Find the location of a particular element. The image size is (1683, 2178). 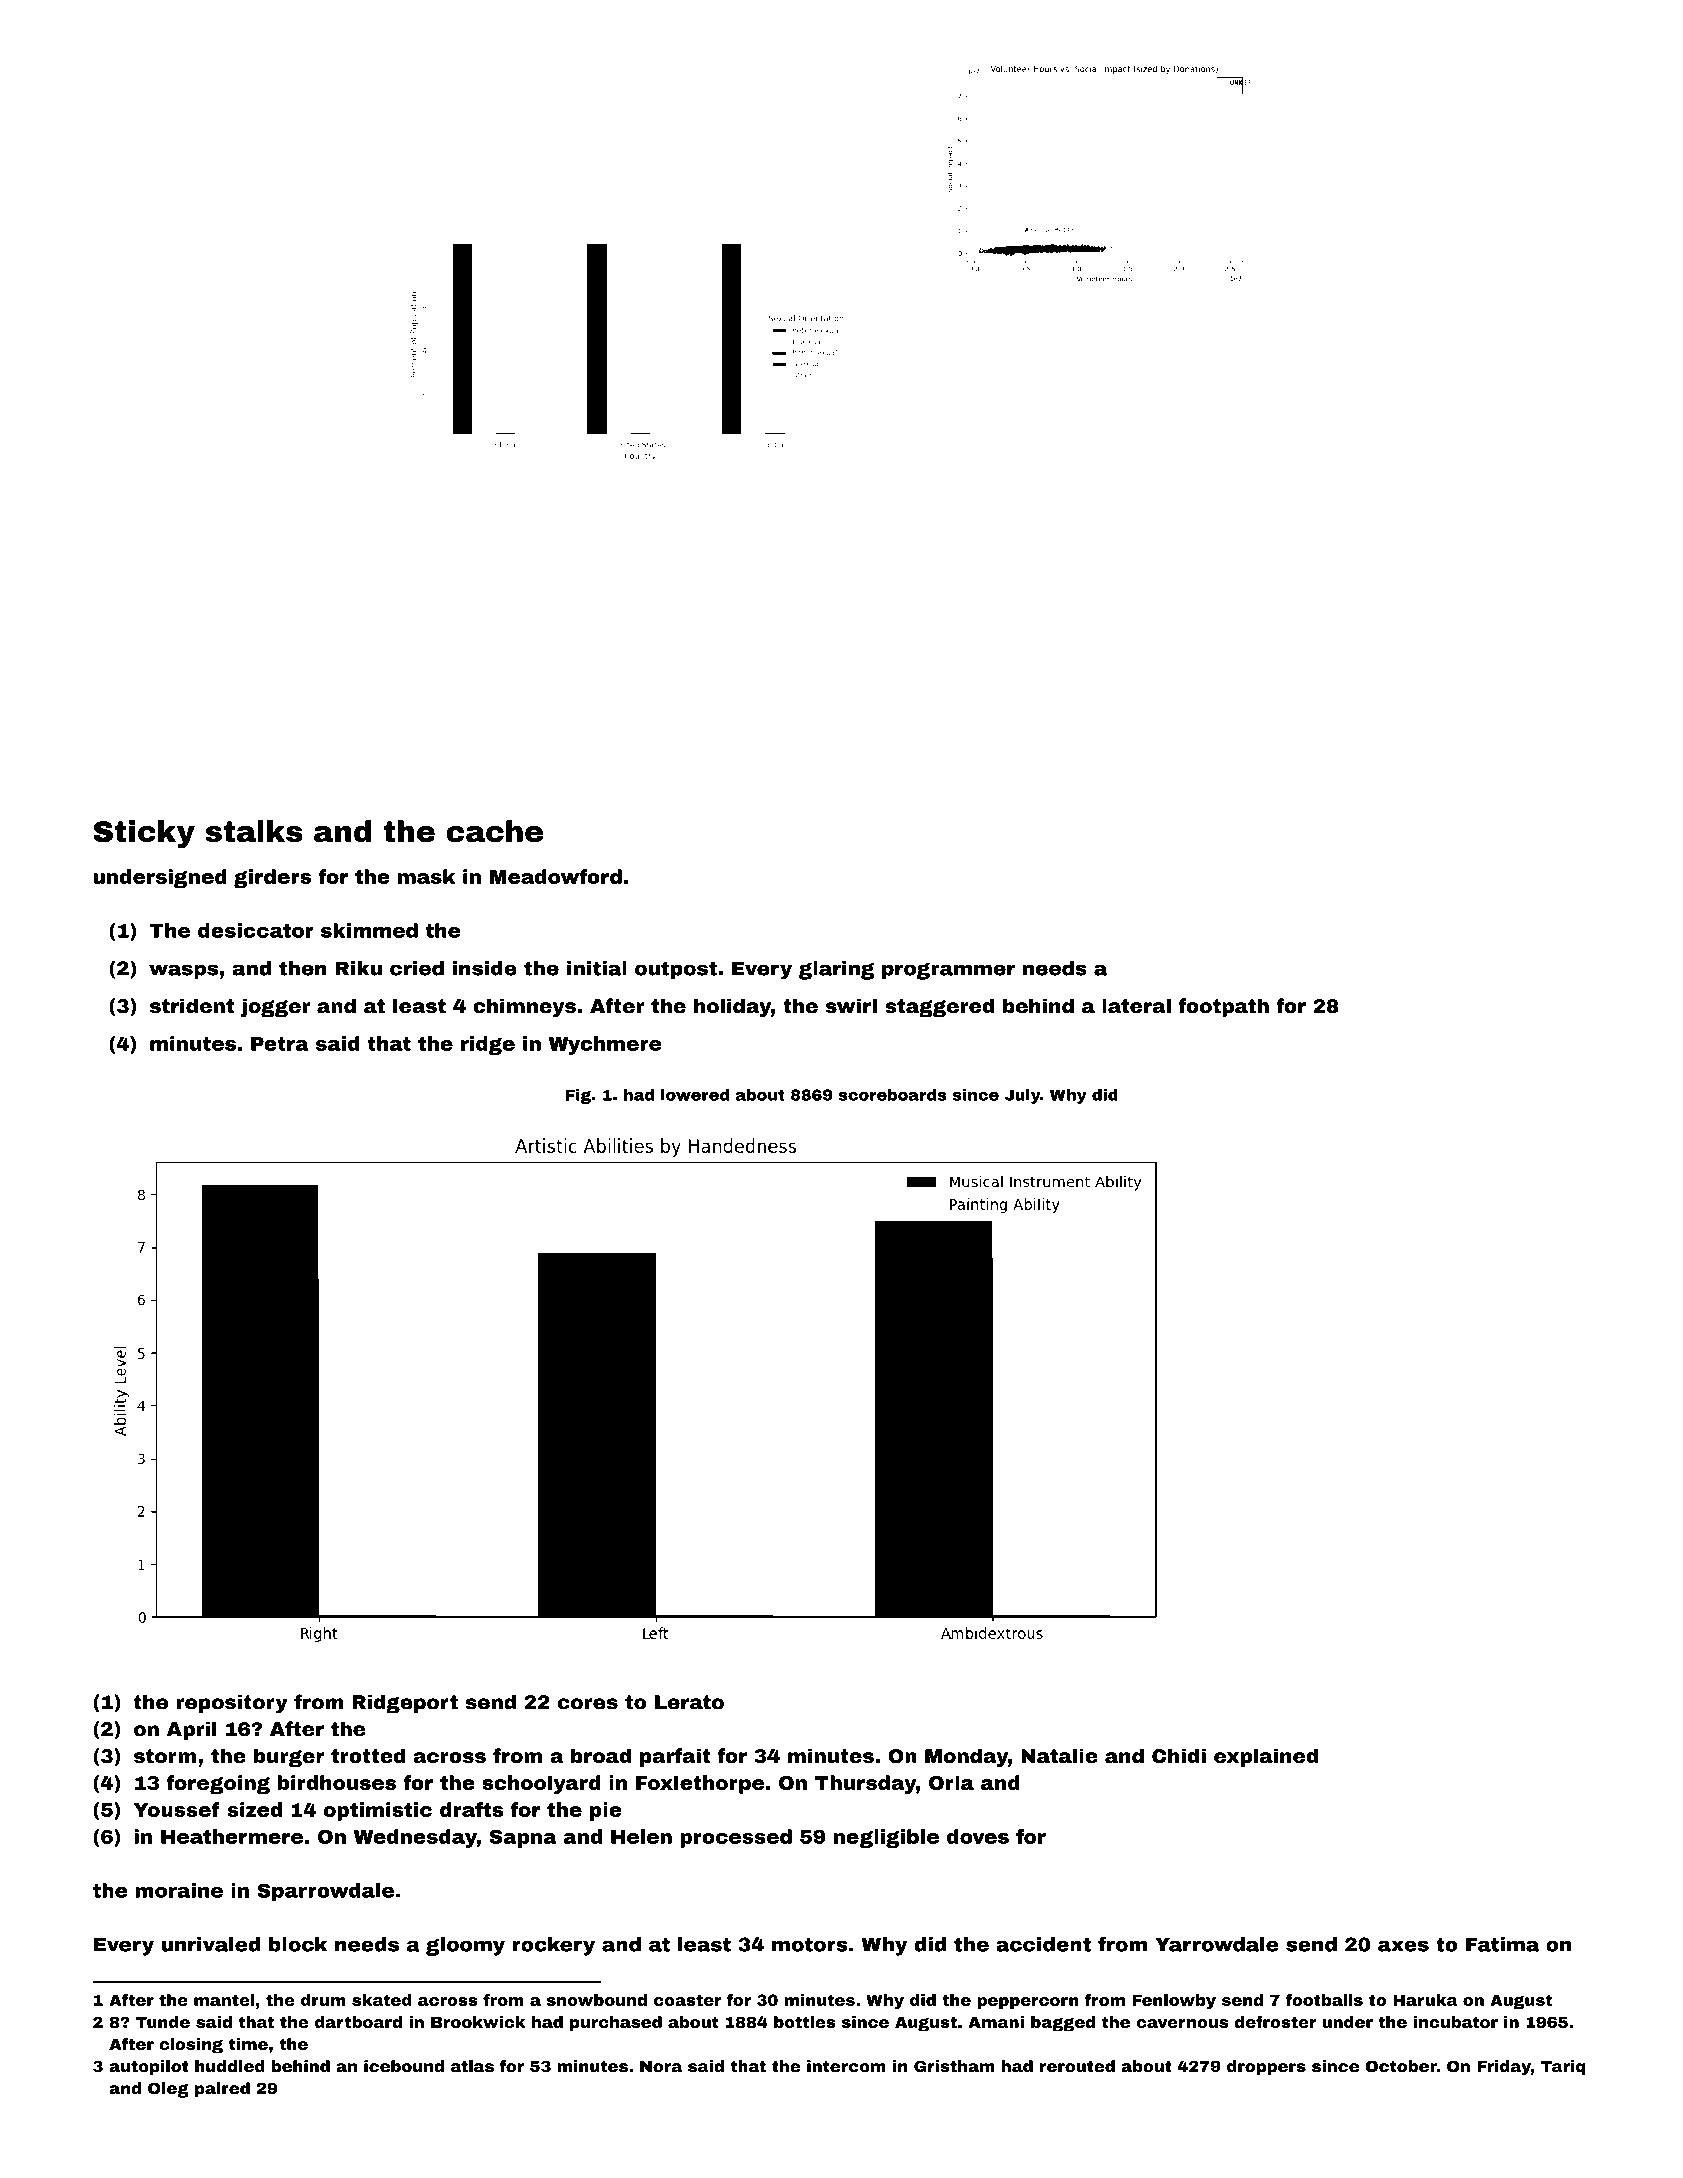

Petra is located at coordinates (280, 1044).
